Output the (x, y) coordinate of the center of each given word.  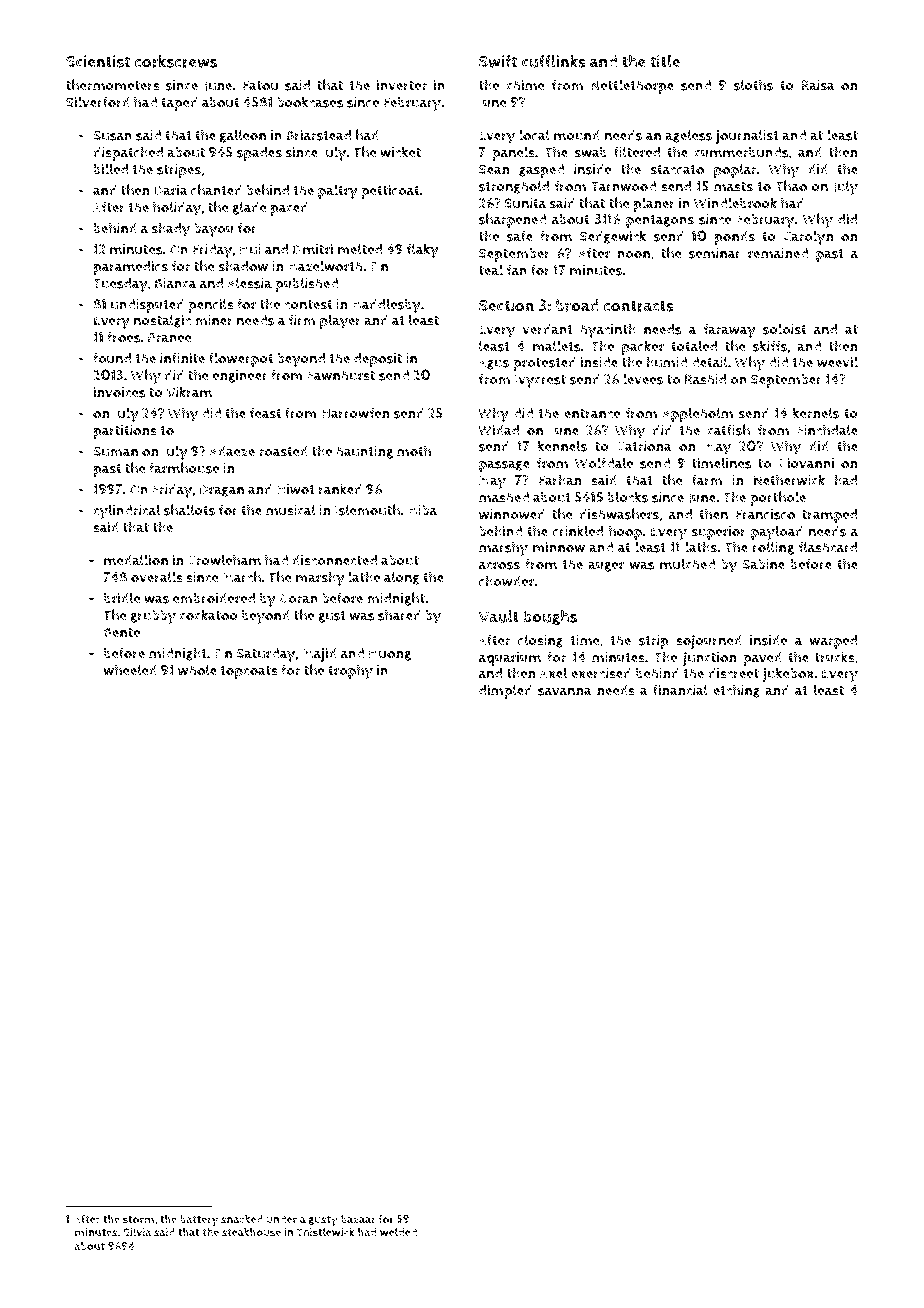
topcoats (249, 672)
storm (138, 1219)
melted (360, 249)
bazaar (358, 1219)
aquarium (510, 659)
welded (398, 1232)
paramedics (131, 268)
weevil (837, 362)
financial (680, 690)
